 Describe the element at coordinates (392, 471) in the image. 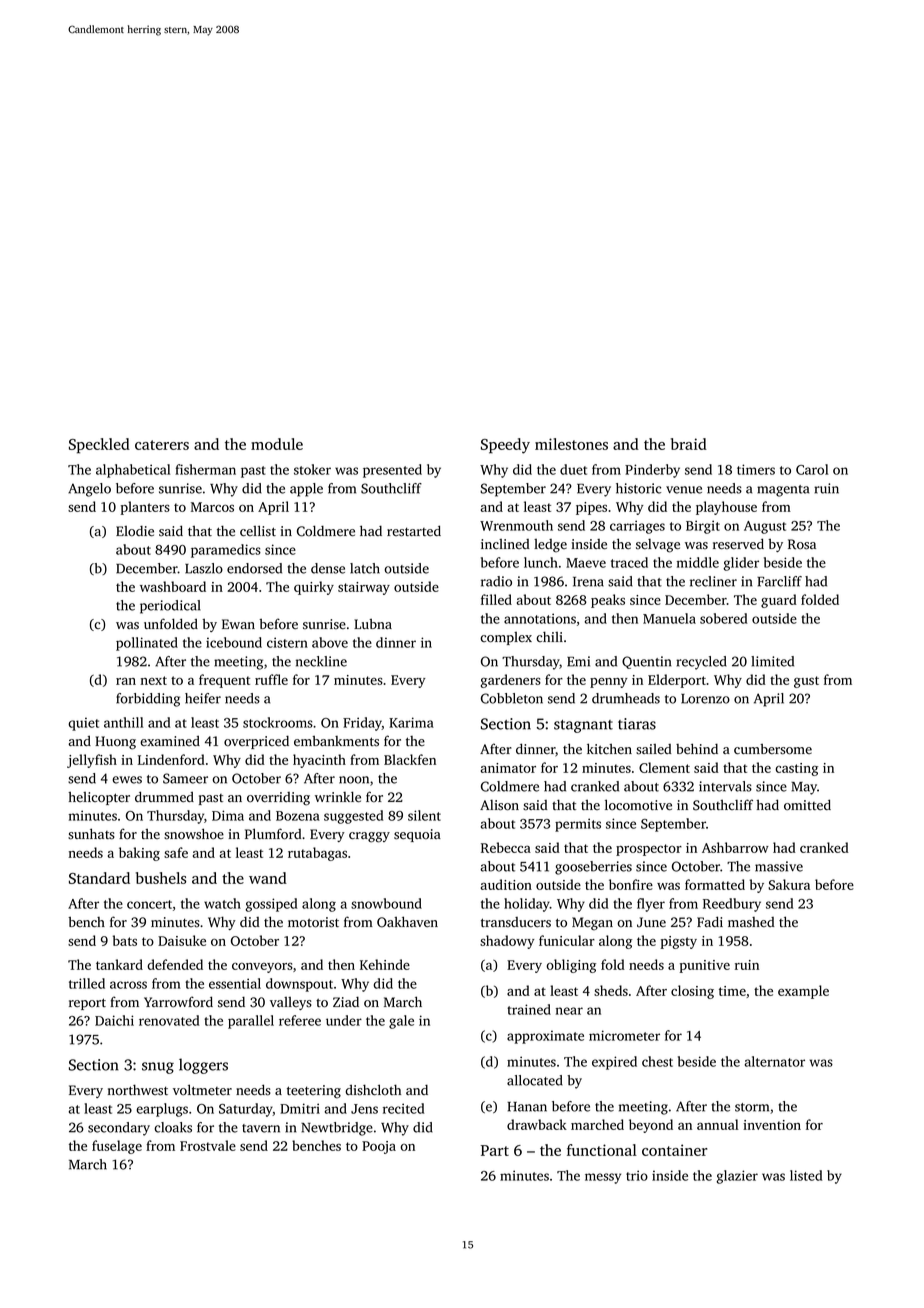

I see `presented` at that location.
